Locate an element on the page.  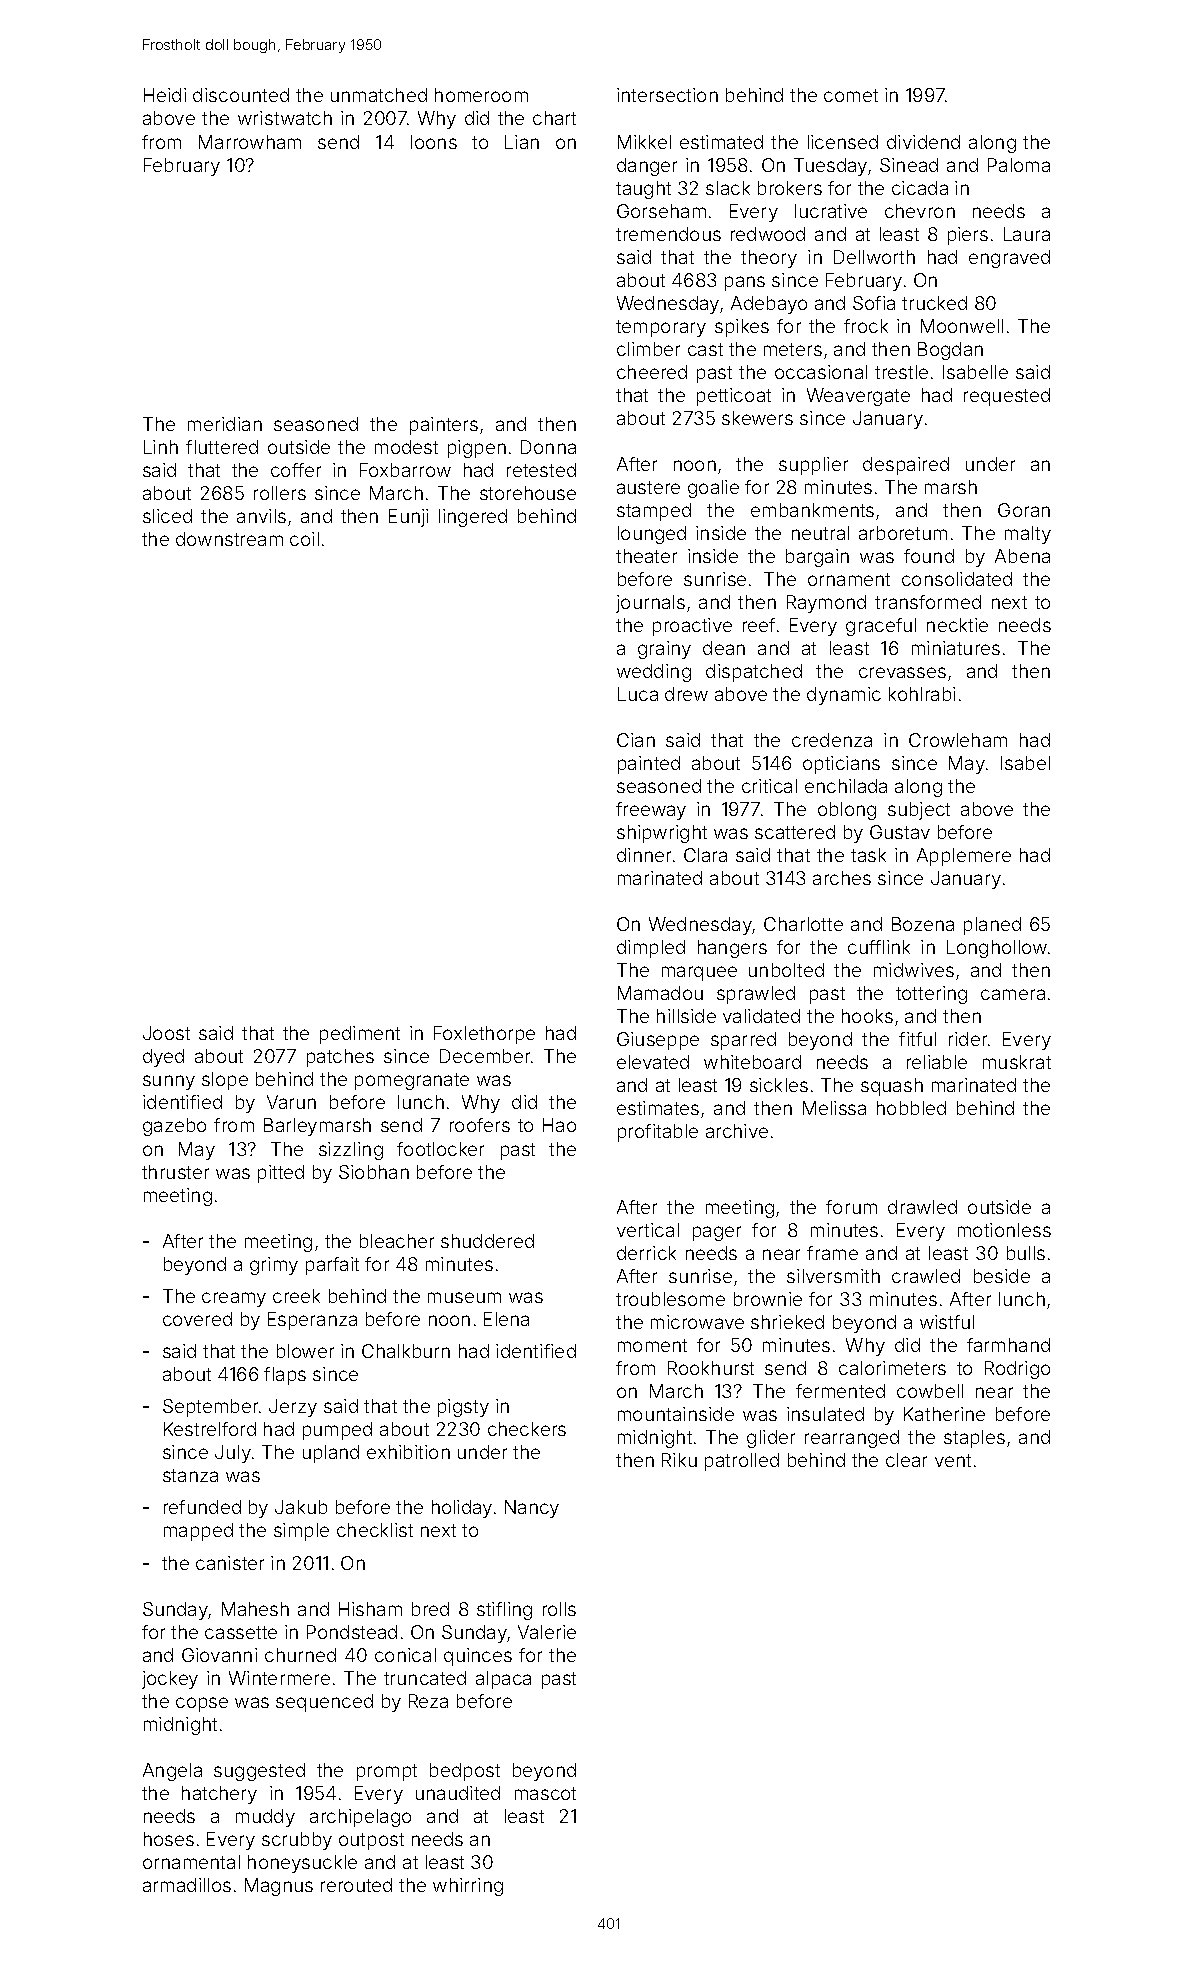
meridian is located at coordinates (225, 424).
